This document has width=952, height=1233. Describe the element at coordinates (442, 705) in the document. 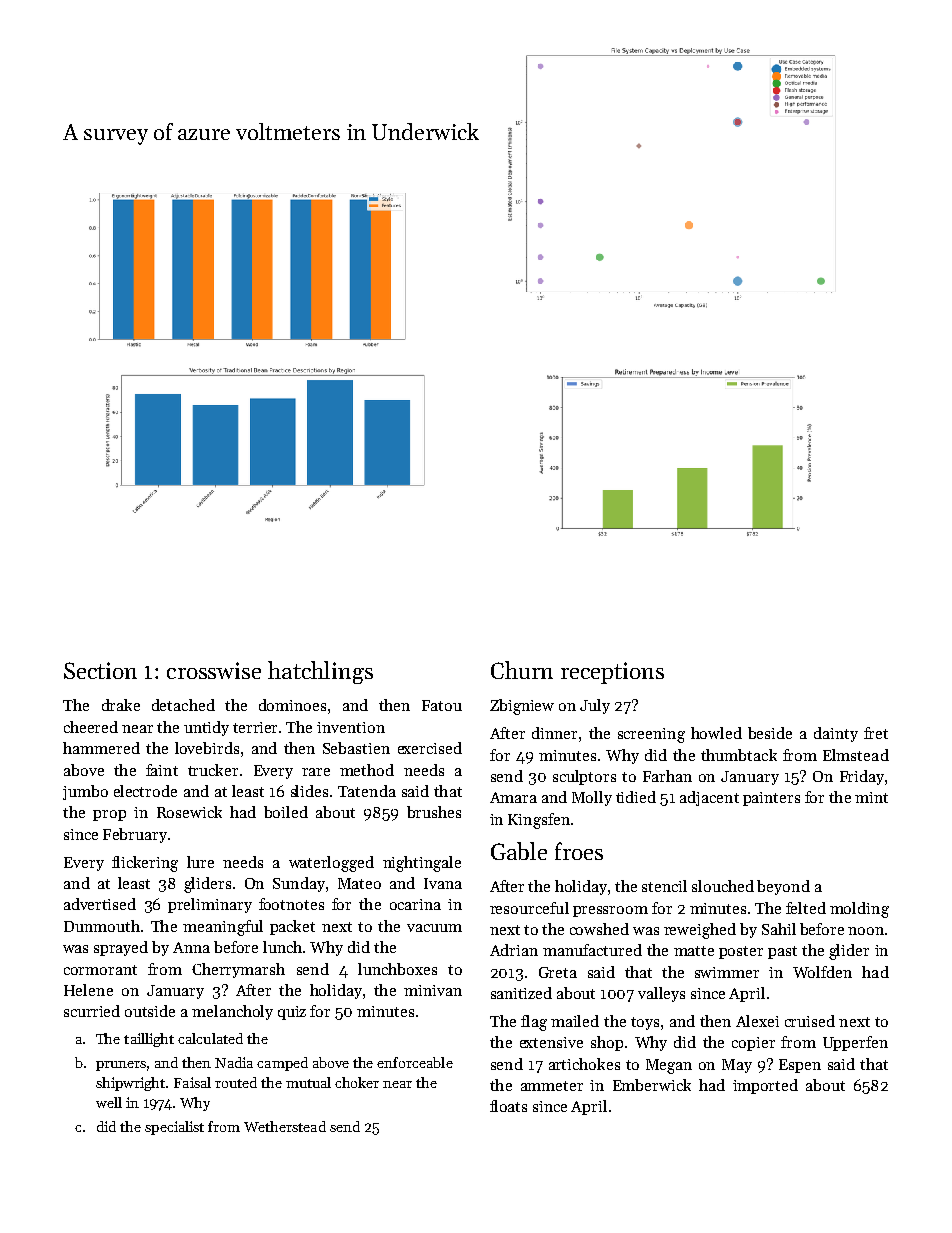

I see `Fatou` at that location.
